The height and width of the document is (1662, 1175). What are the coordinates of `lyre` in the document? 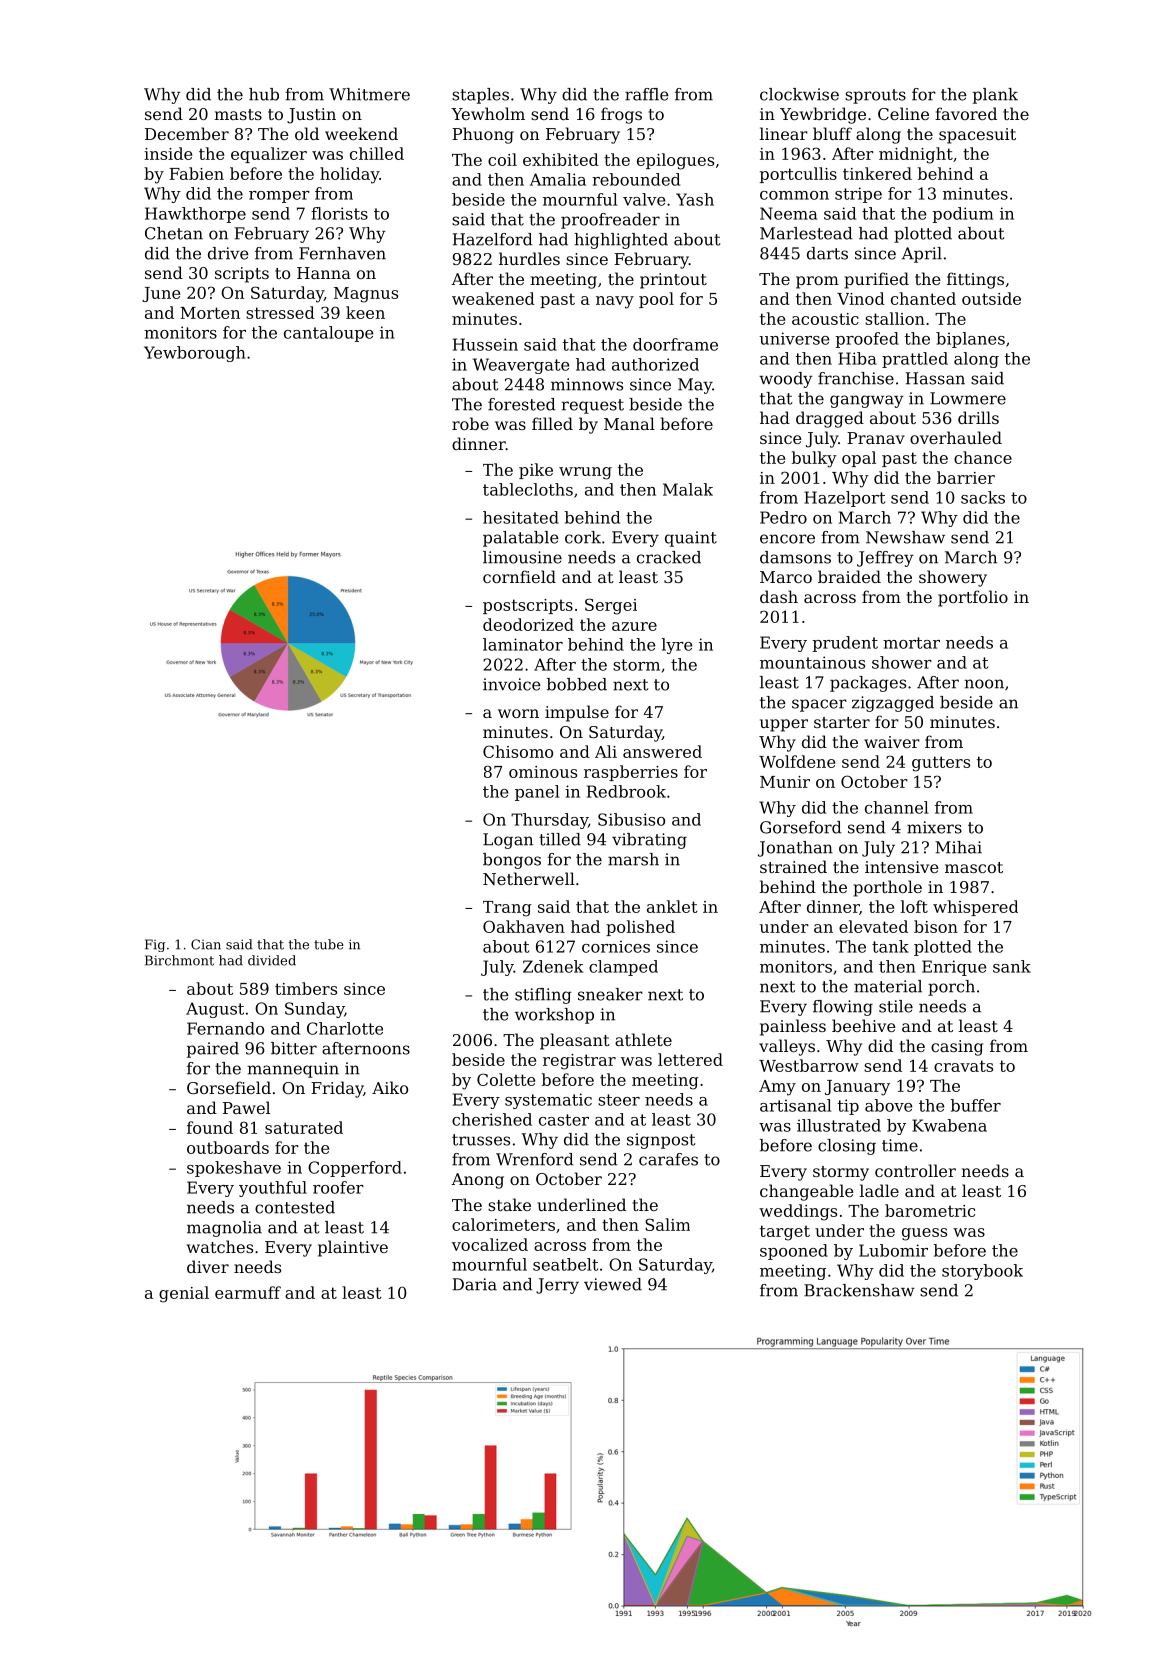 It's located at (677, 646).
